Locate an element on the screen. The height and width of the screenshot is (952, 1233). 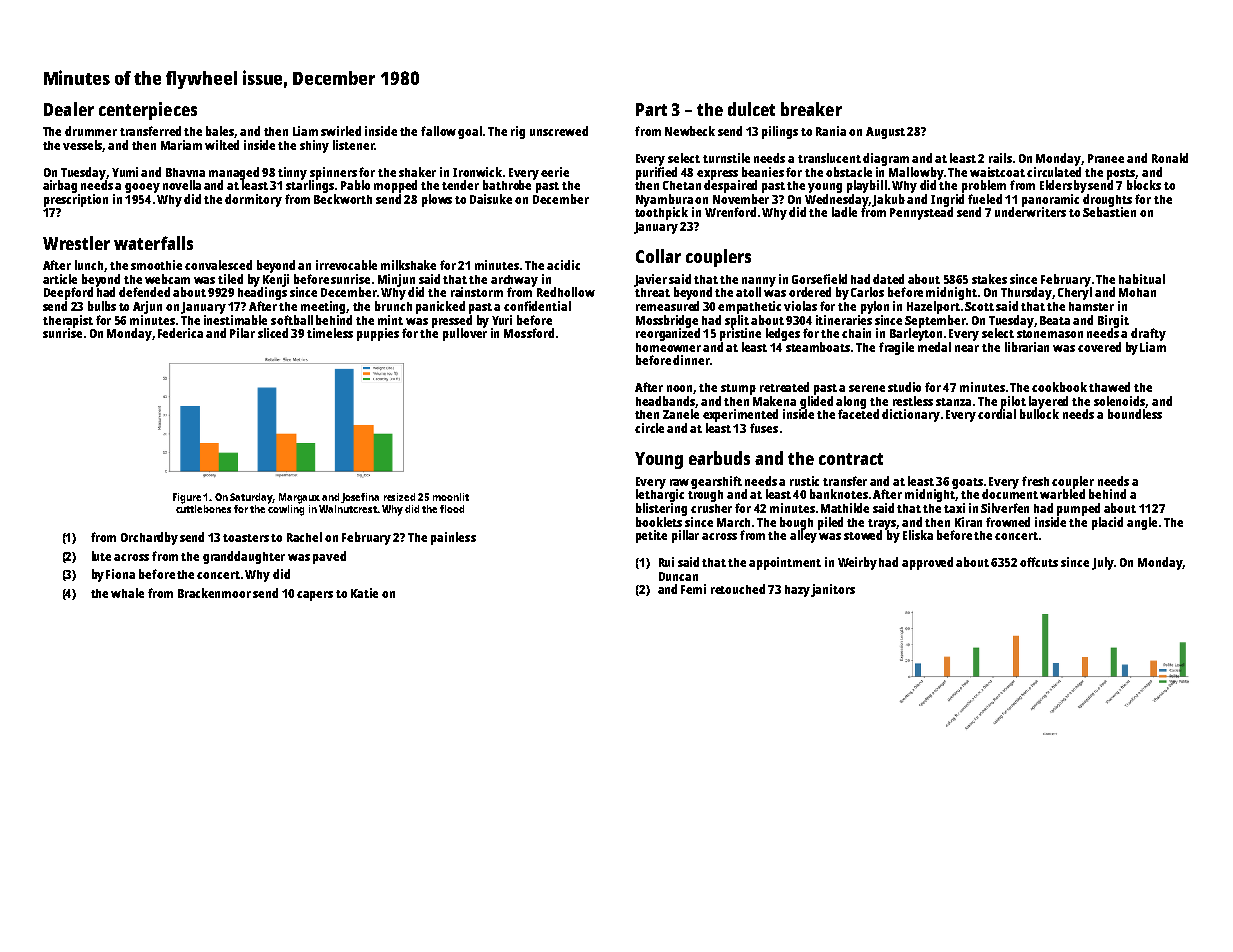
Margaux is located at coordinates (299, 498).
